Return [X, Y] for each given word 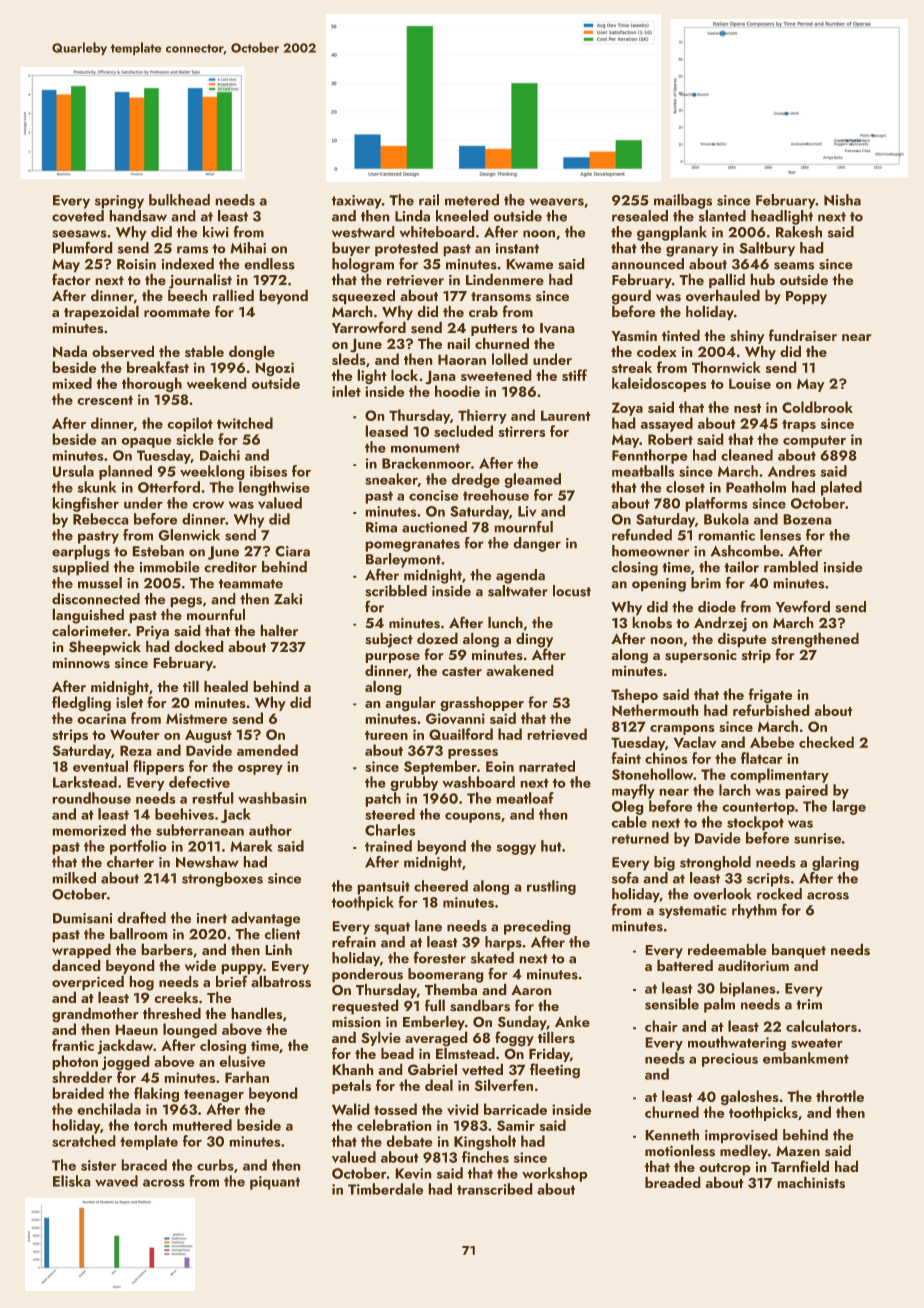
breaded [673, 1182]
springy [119, 202]
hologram [363, 265]
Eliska [72, 1181]
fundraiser [803, 335]
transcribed [495, 1189]
